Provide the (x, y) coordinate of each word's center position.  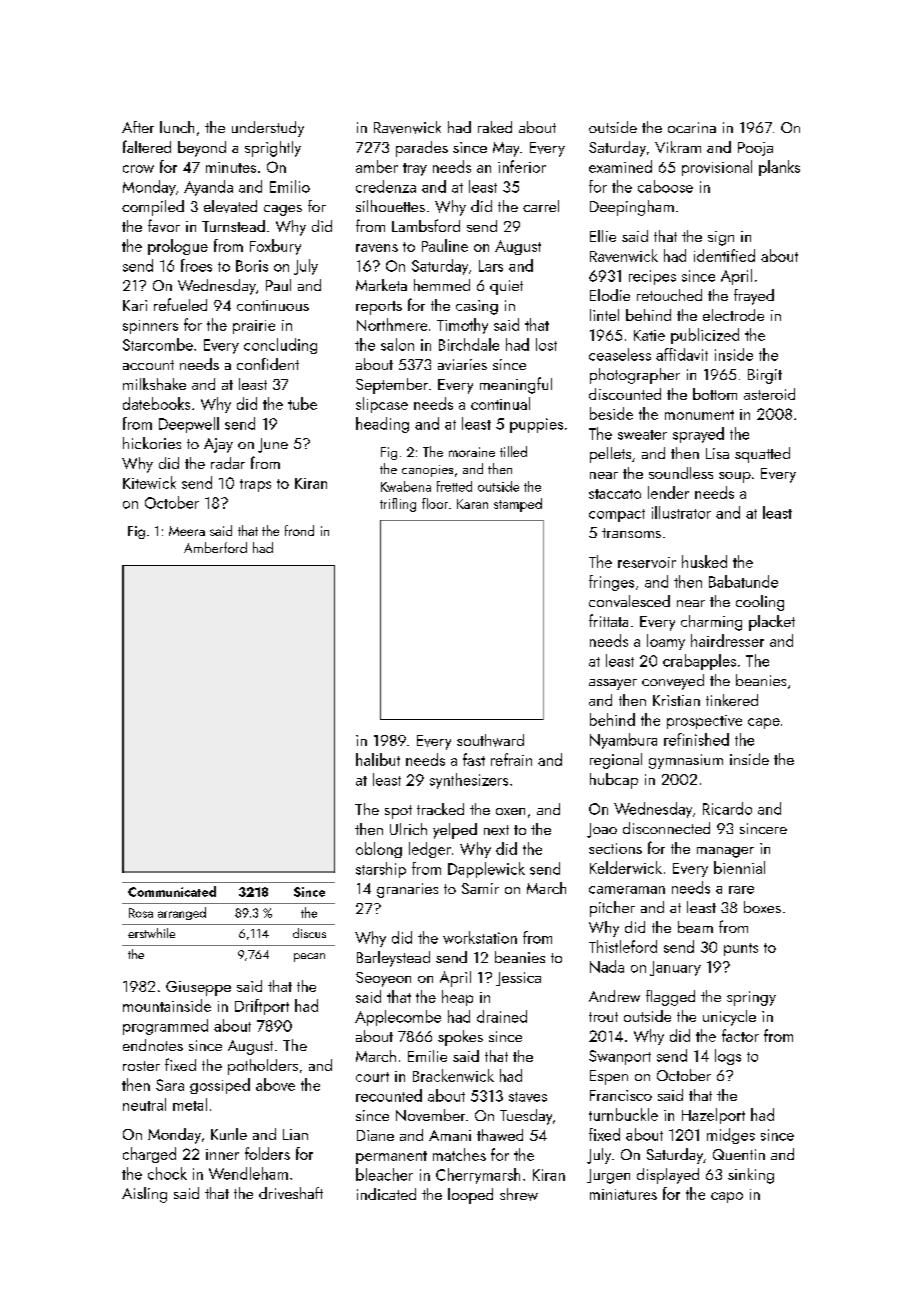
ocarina (692, 127)
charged (149, 1155)
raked (495, 127)
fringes (611, 583)
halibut (378, 759)
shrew (519, 1194)
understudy (268, 129)
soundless (681, 473)
